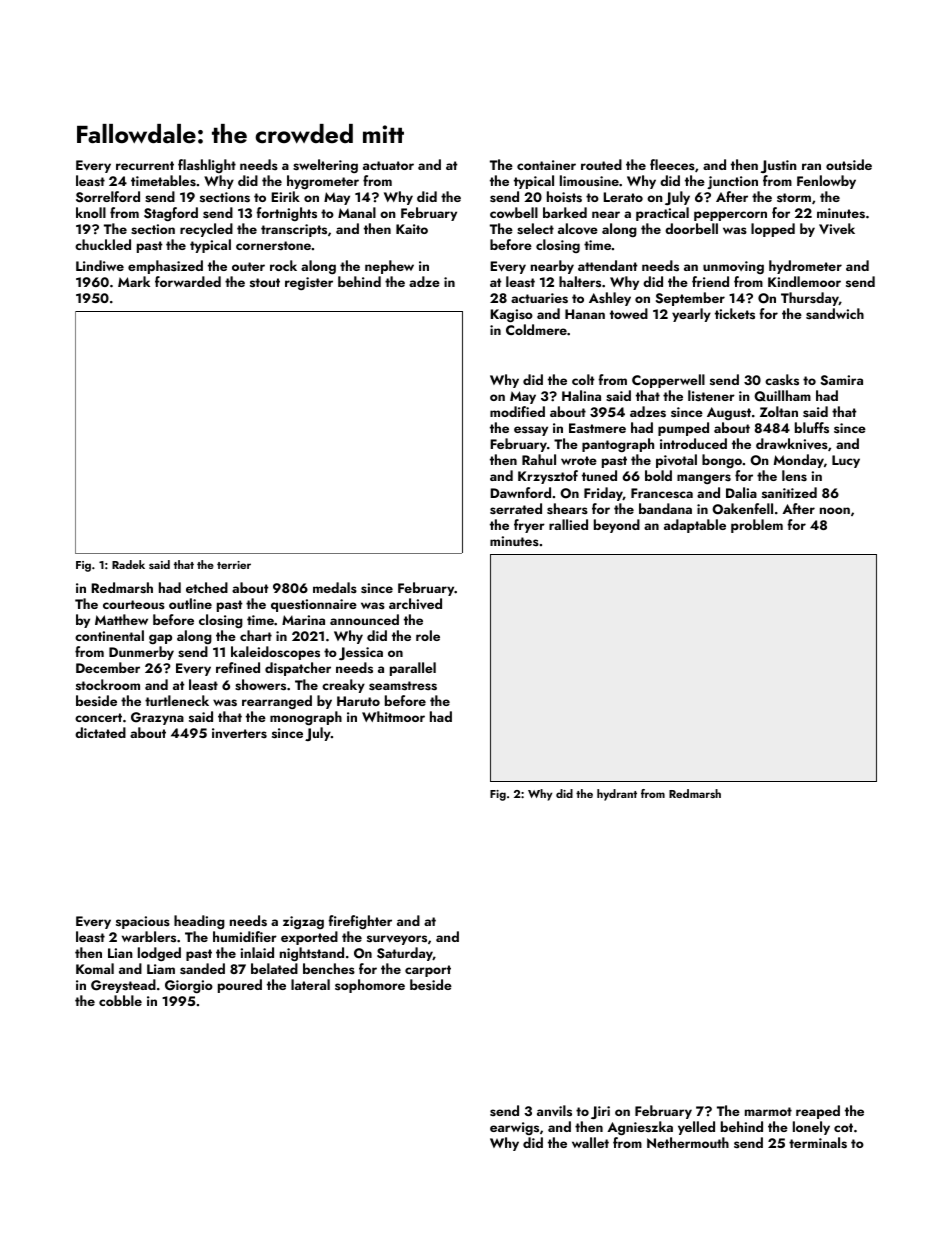 This image has height=1233, width=952. I want to click on heading, so click(199, 922).
